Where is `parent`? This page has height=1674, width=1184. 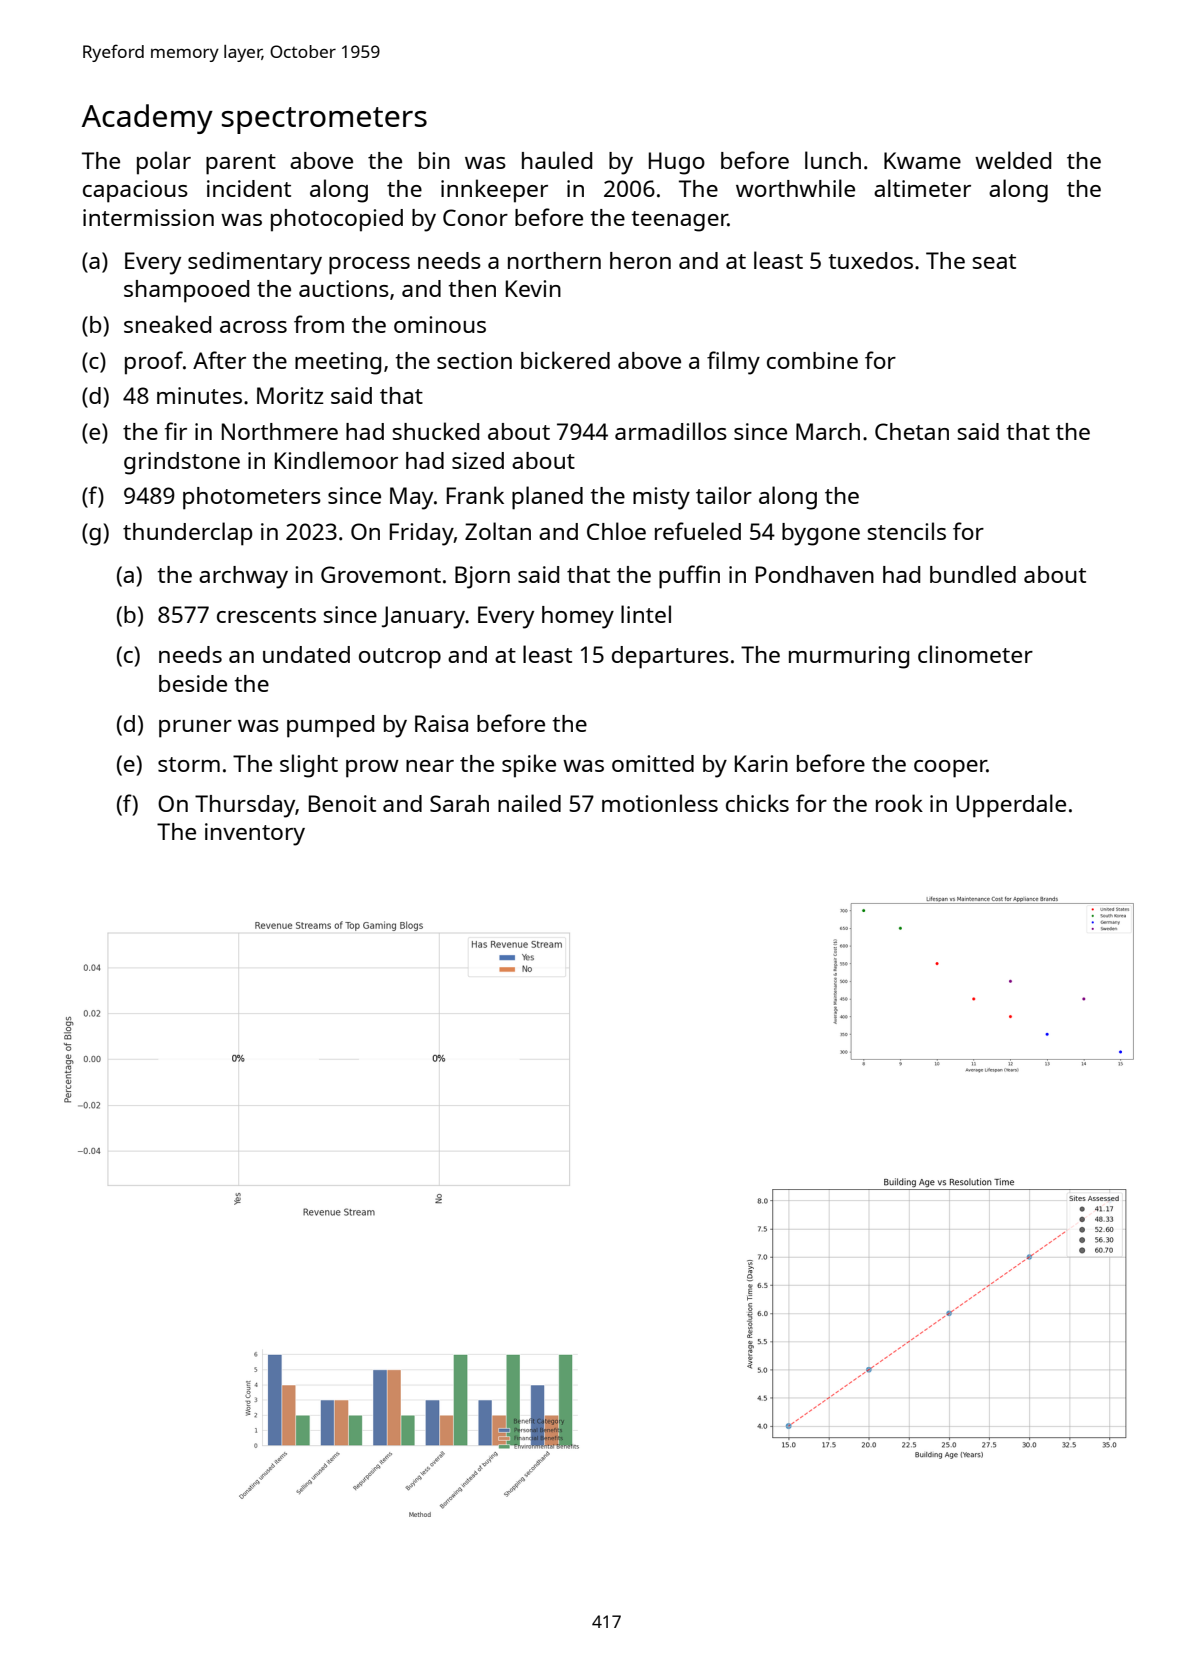 parent is located at coordinates (241, 164).
